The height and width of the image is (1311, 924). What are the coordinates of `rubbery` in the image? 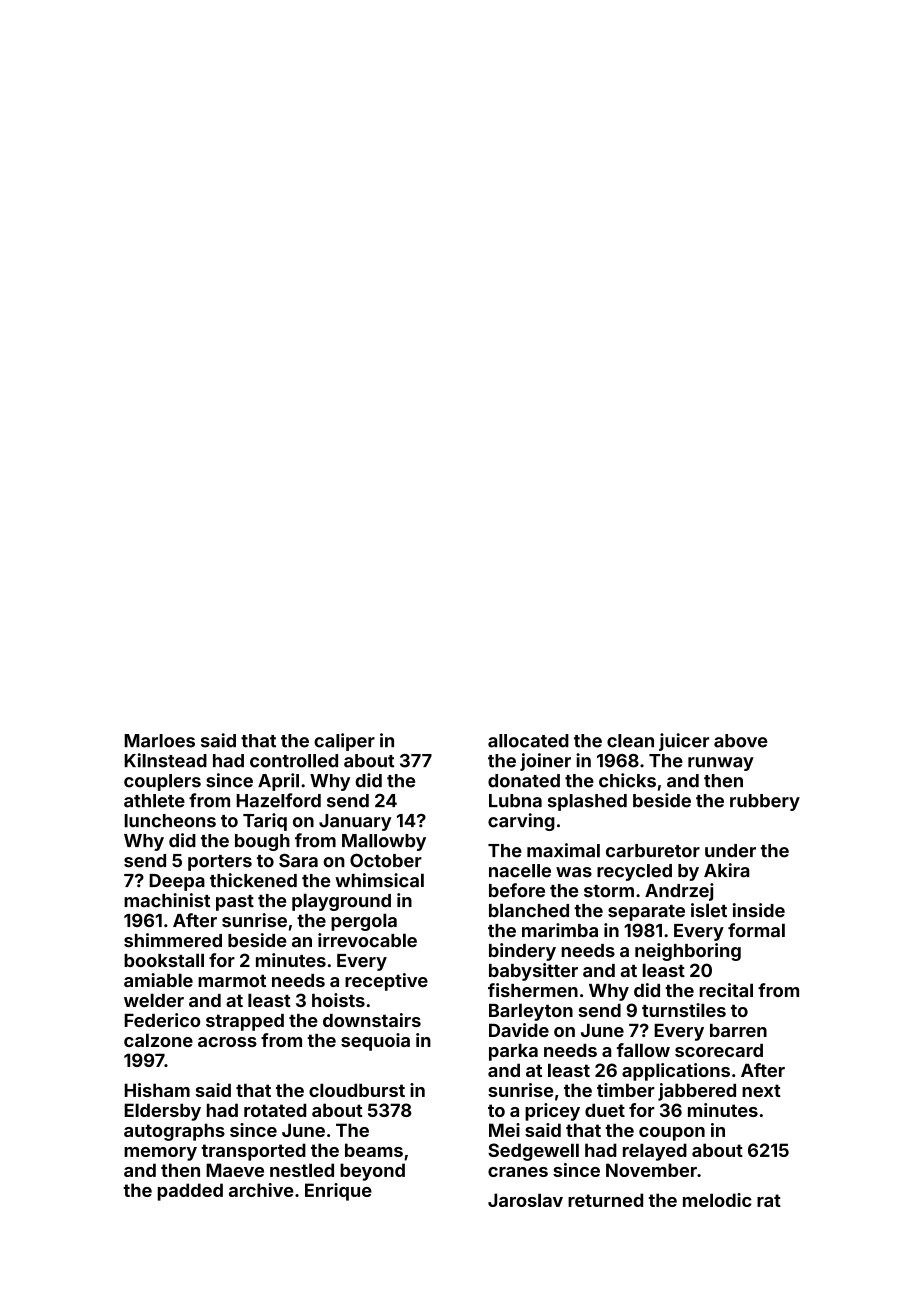 It's located at (765, 802).
